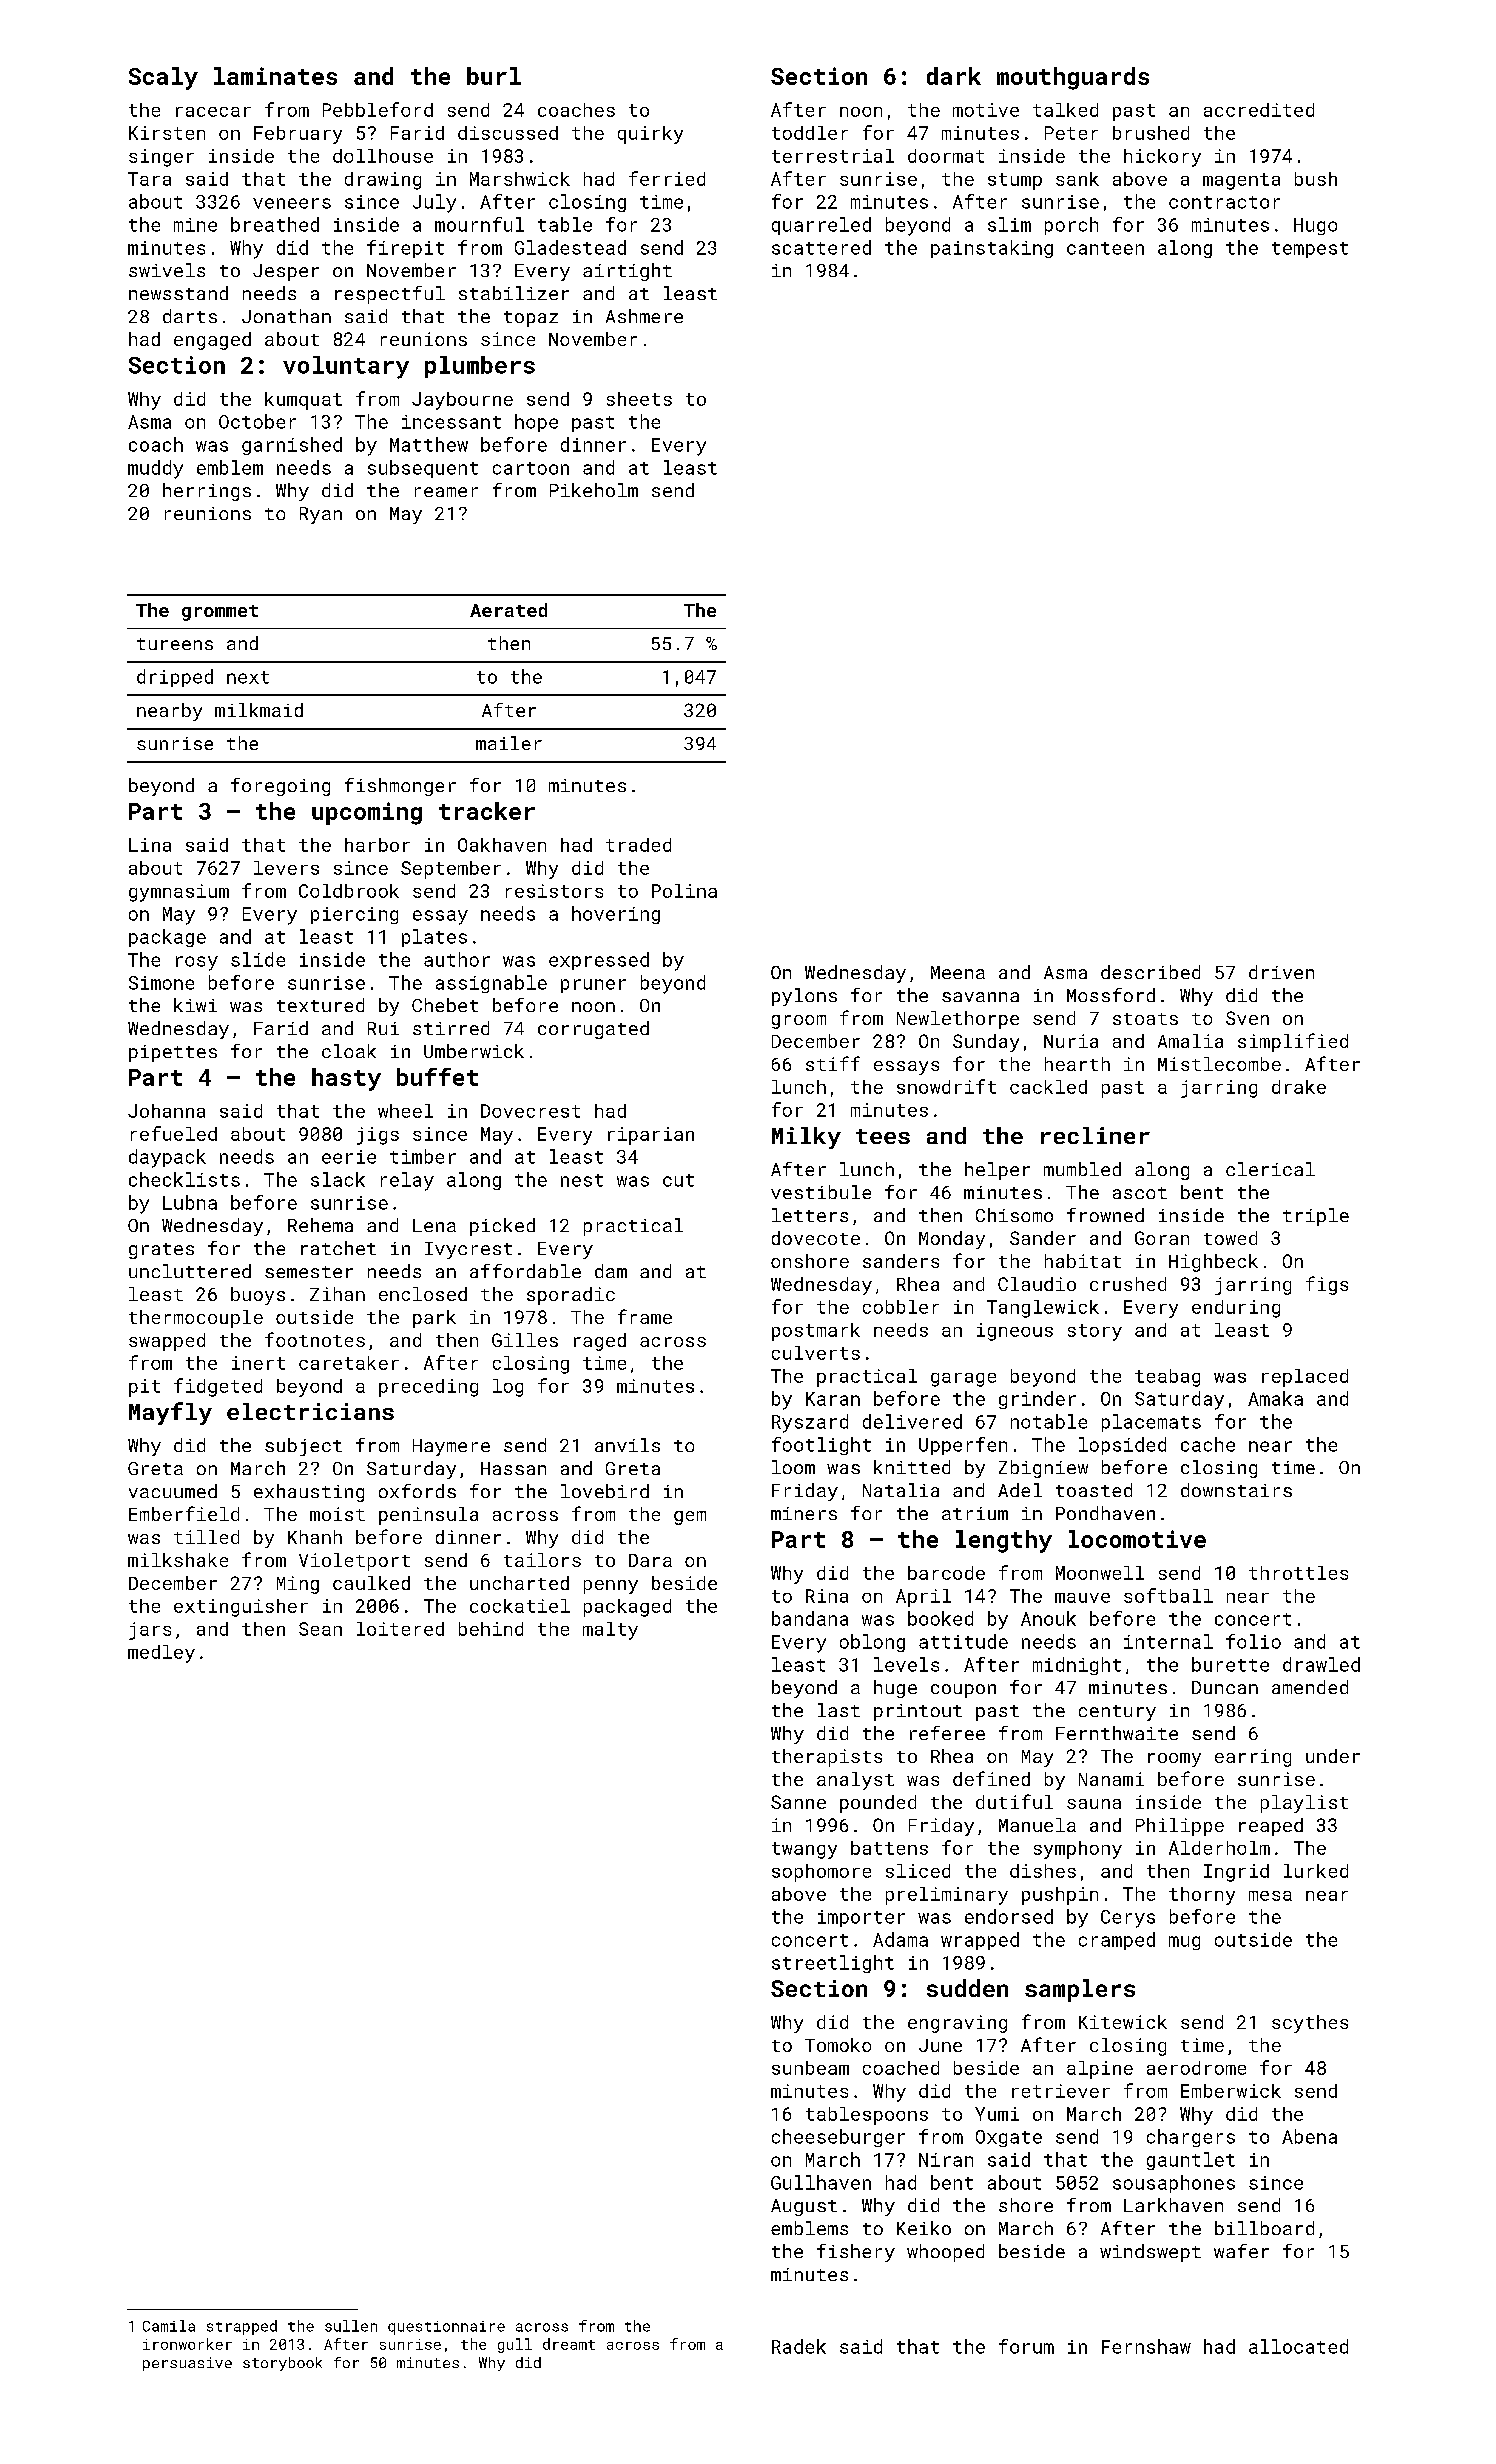 The height and width of the image is (2464, 1496). Describe the element at coordinates (1146, 2346) in the image. I see `Fernshaw` at that location.
